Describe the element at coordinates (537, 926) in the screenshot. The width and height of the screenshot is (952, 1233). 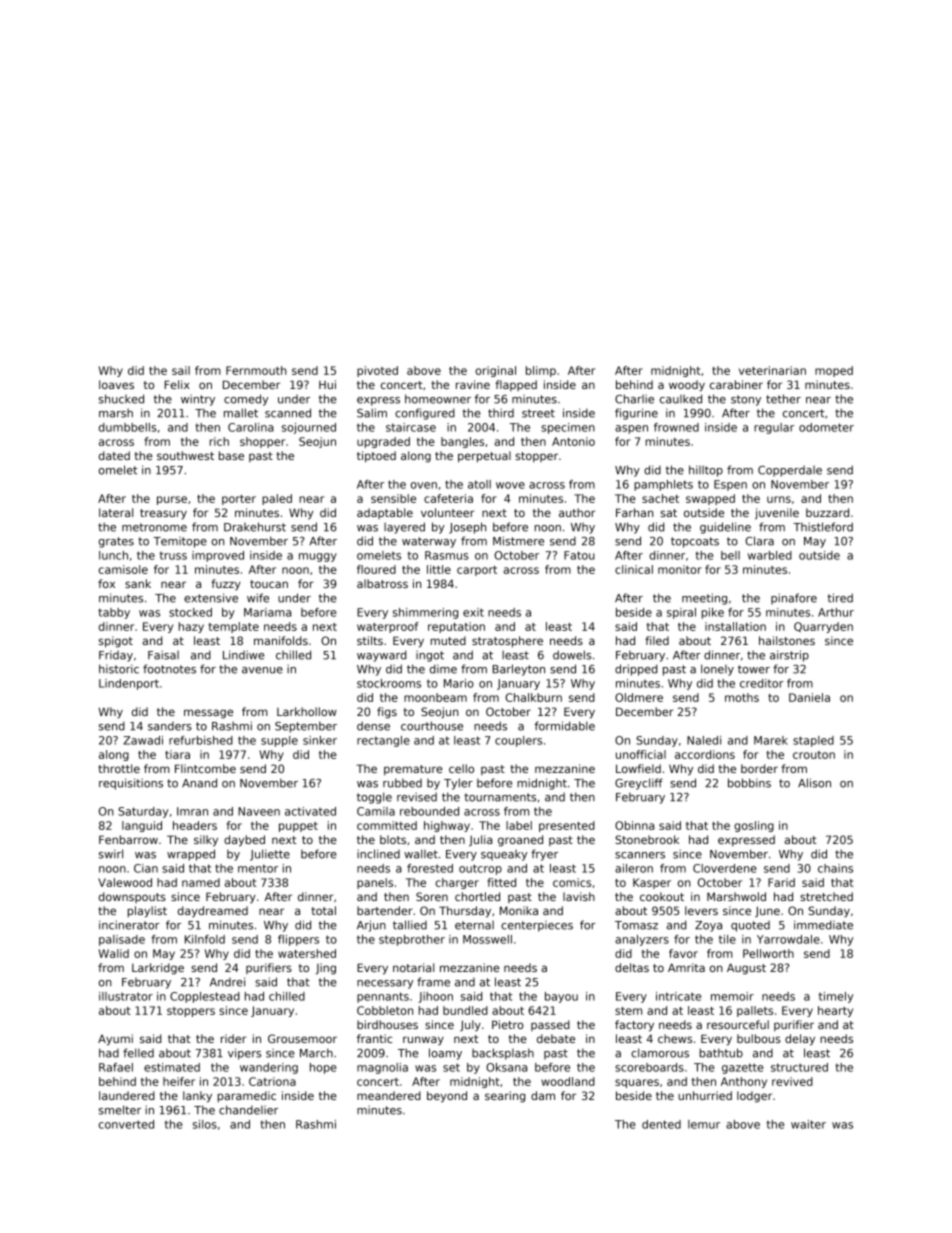
I see `centerpieces` at that location.
